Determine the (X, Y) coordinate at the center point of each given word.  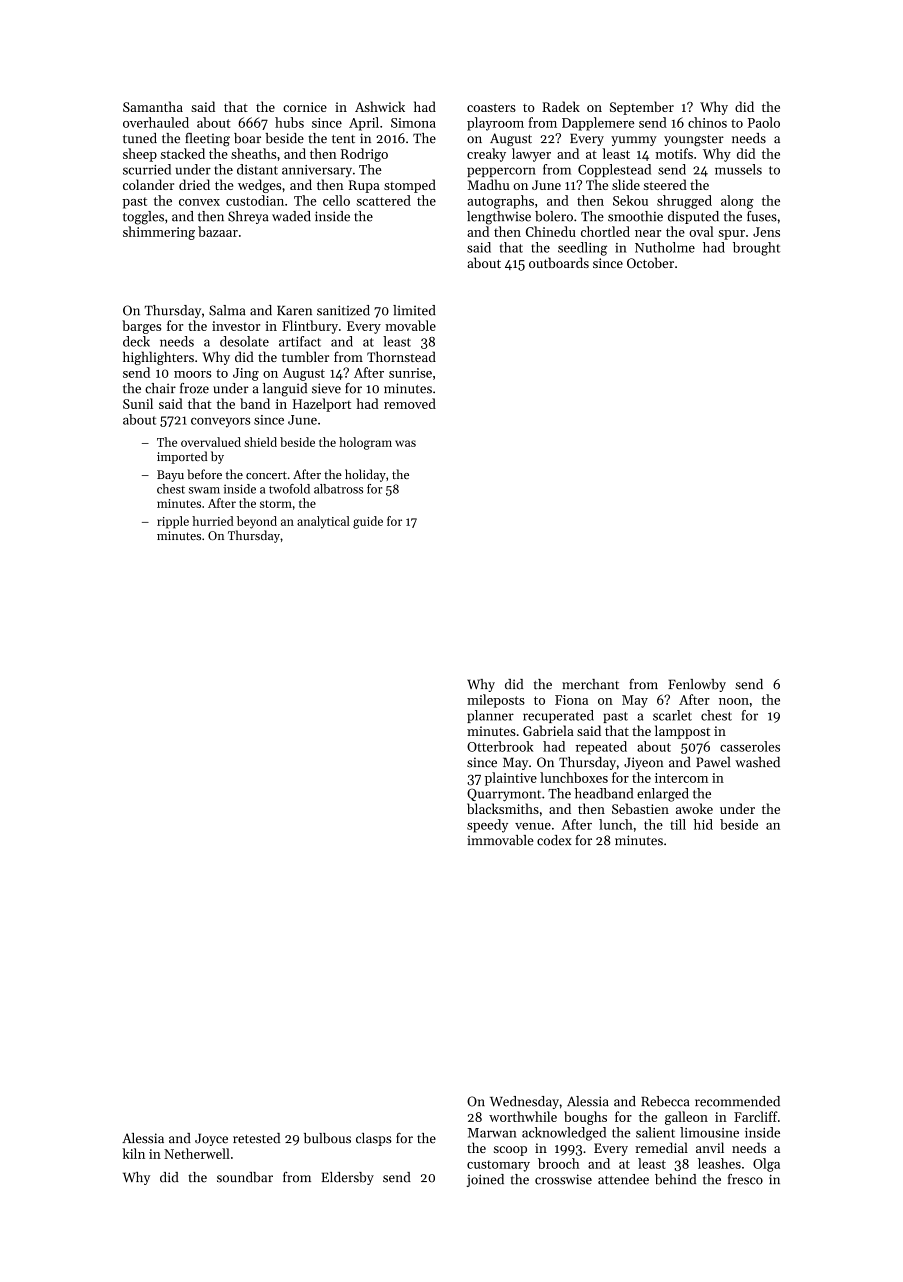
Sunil (138, 403)
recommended (737, 1101)
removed (410, 403)
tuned (140, 138)
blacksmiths (503, 808)
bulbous (327, 1138)
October (650, 262)
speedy (487, 826)
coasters (491, 107)
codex (554, 840)
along (737, 202)
